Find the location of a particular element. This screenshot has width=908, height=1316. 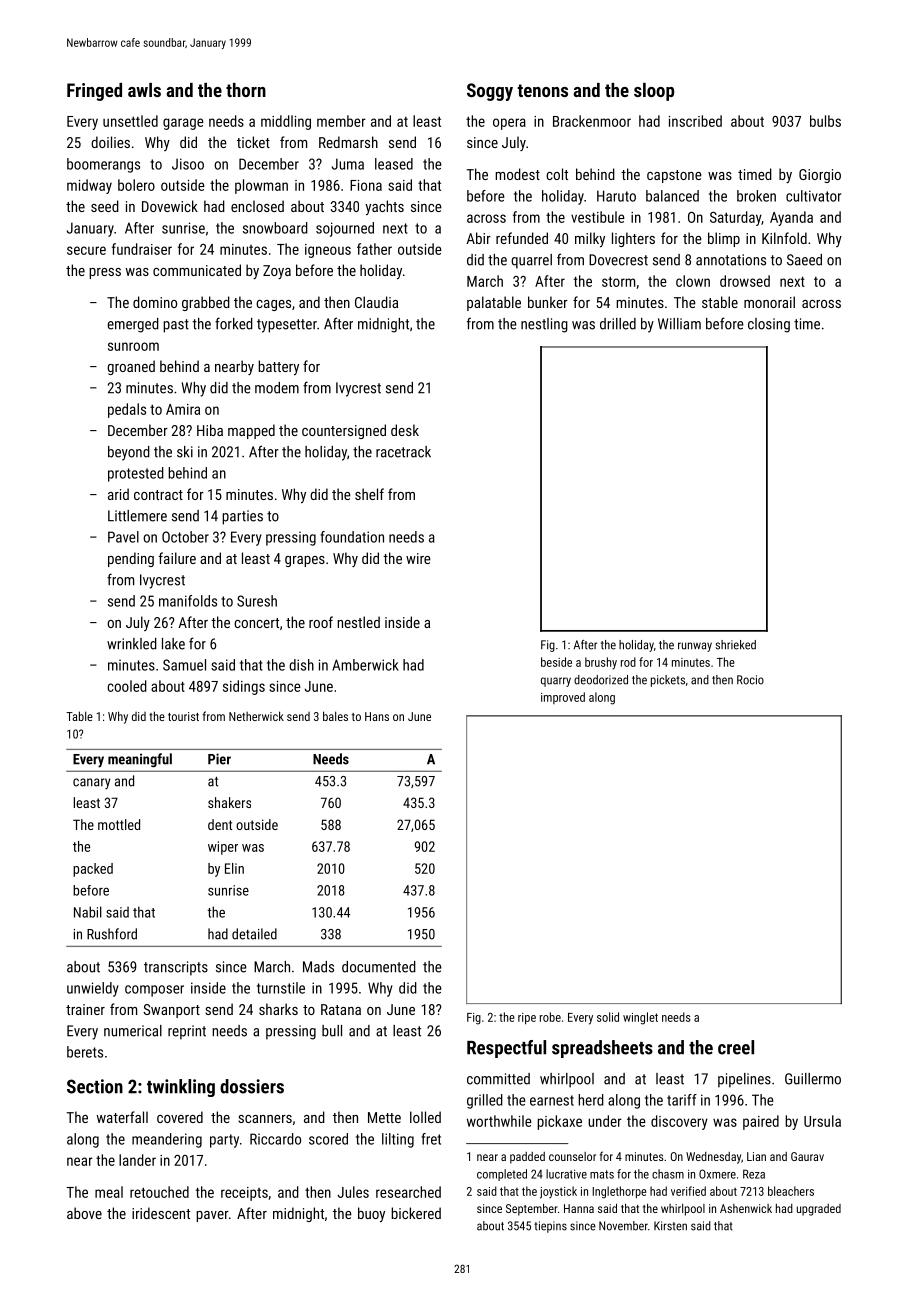

pickets is located at coordinates (668, 681).
